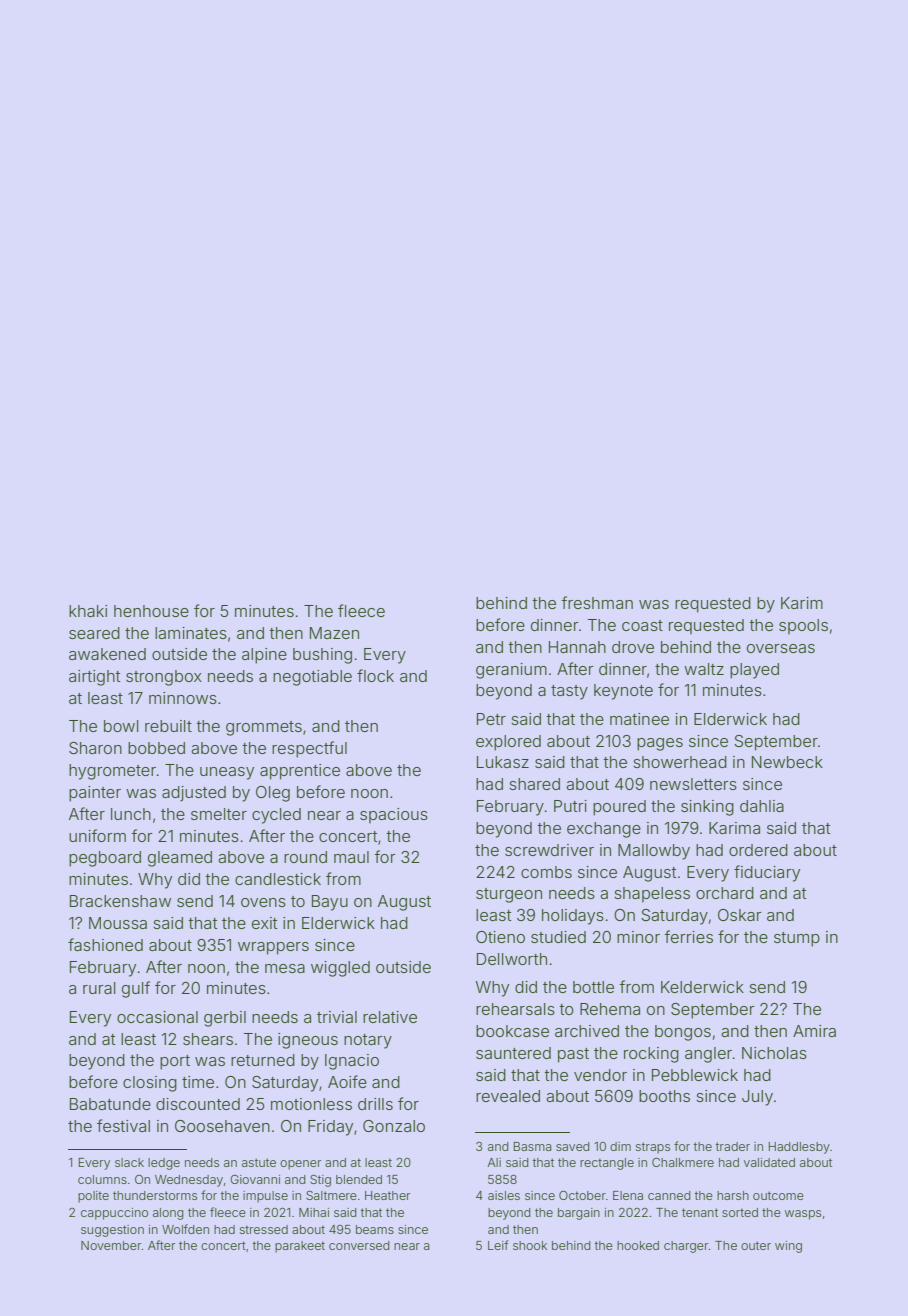 This screenshot has height=1316, width=908. What do you see at coordinates (264, 923) in the screenshot?
I see `exit` at bounding box center [264, 923].
